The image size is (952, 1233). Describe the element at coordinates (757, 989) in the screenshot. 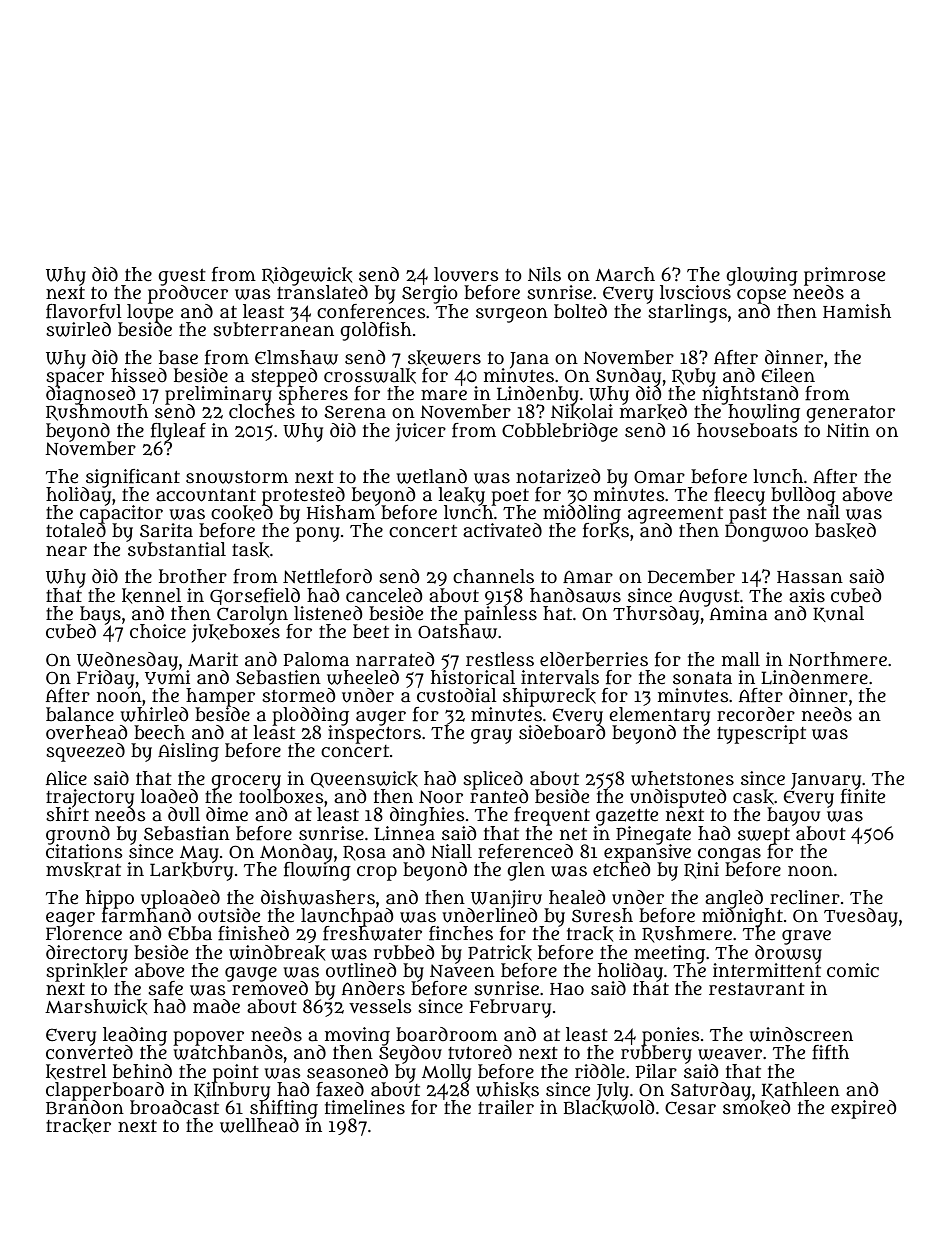

I see `restaurant` at that location.
